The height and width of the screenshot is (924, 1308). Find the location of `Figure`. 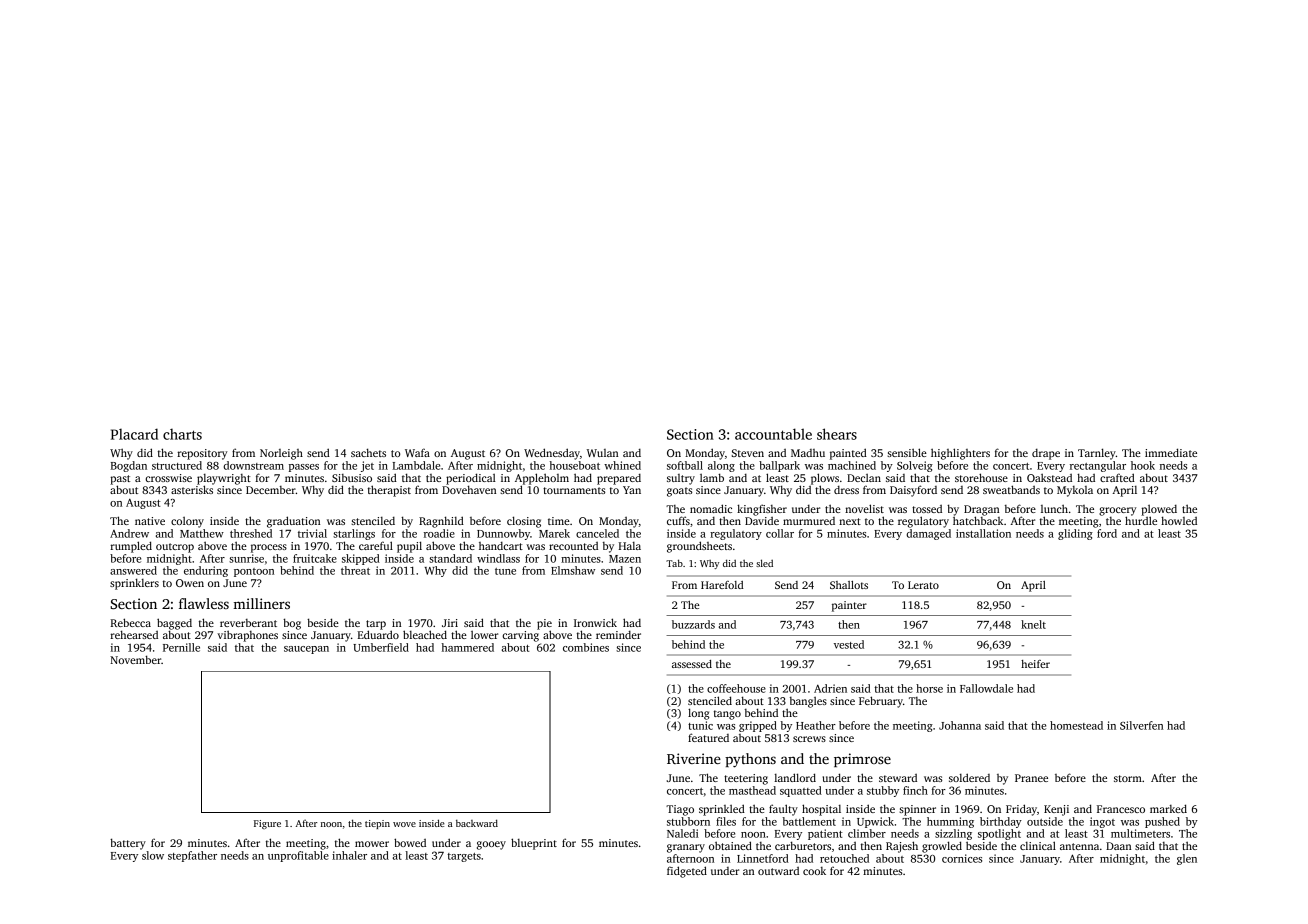

Figure is located at coordinates (267, 824).
